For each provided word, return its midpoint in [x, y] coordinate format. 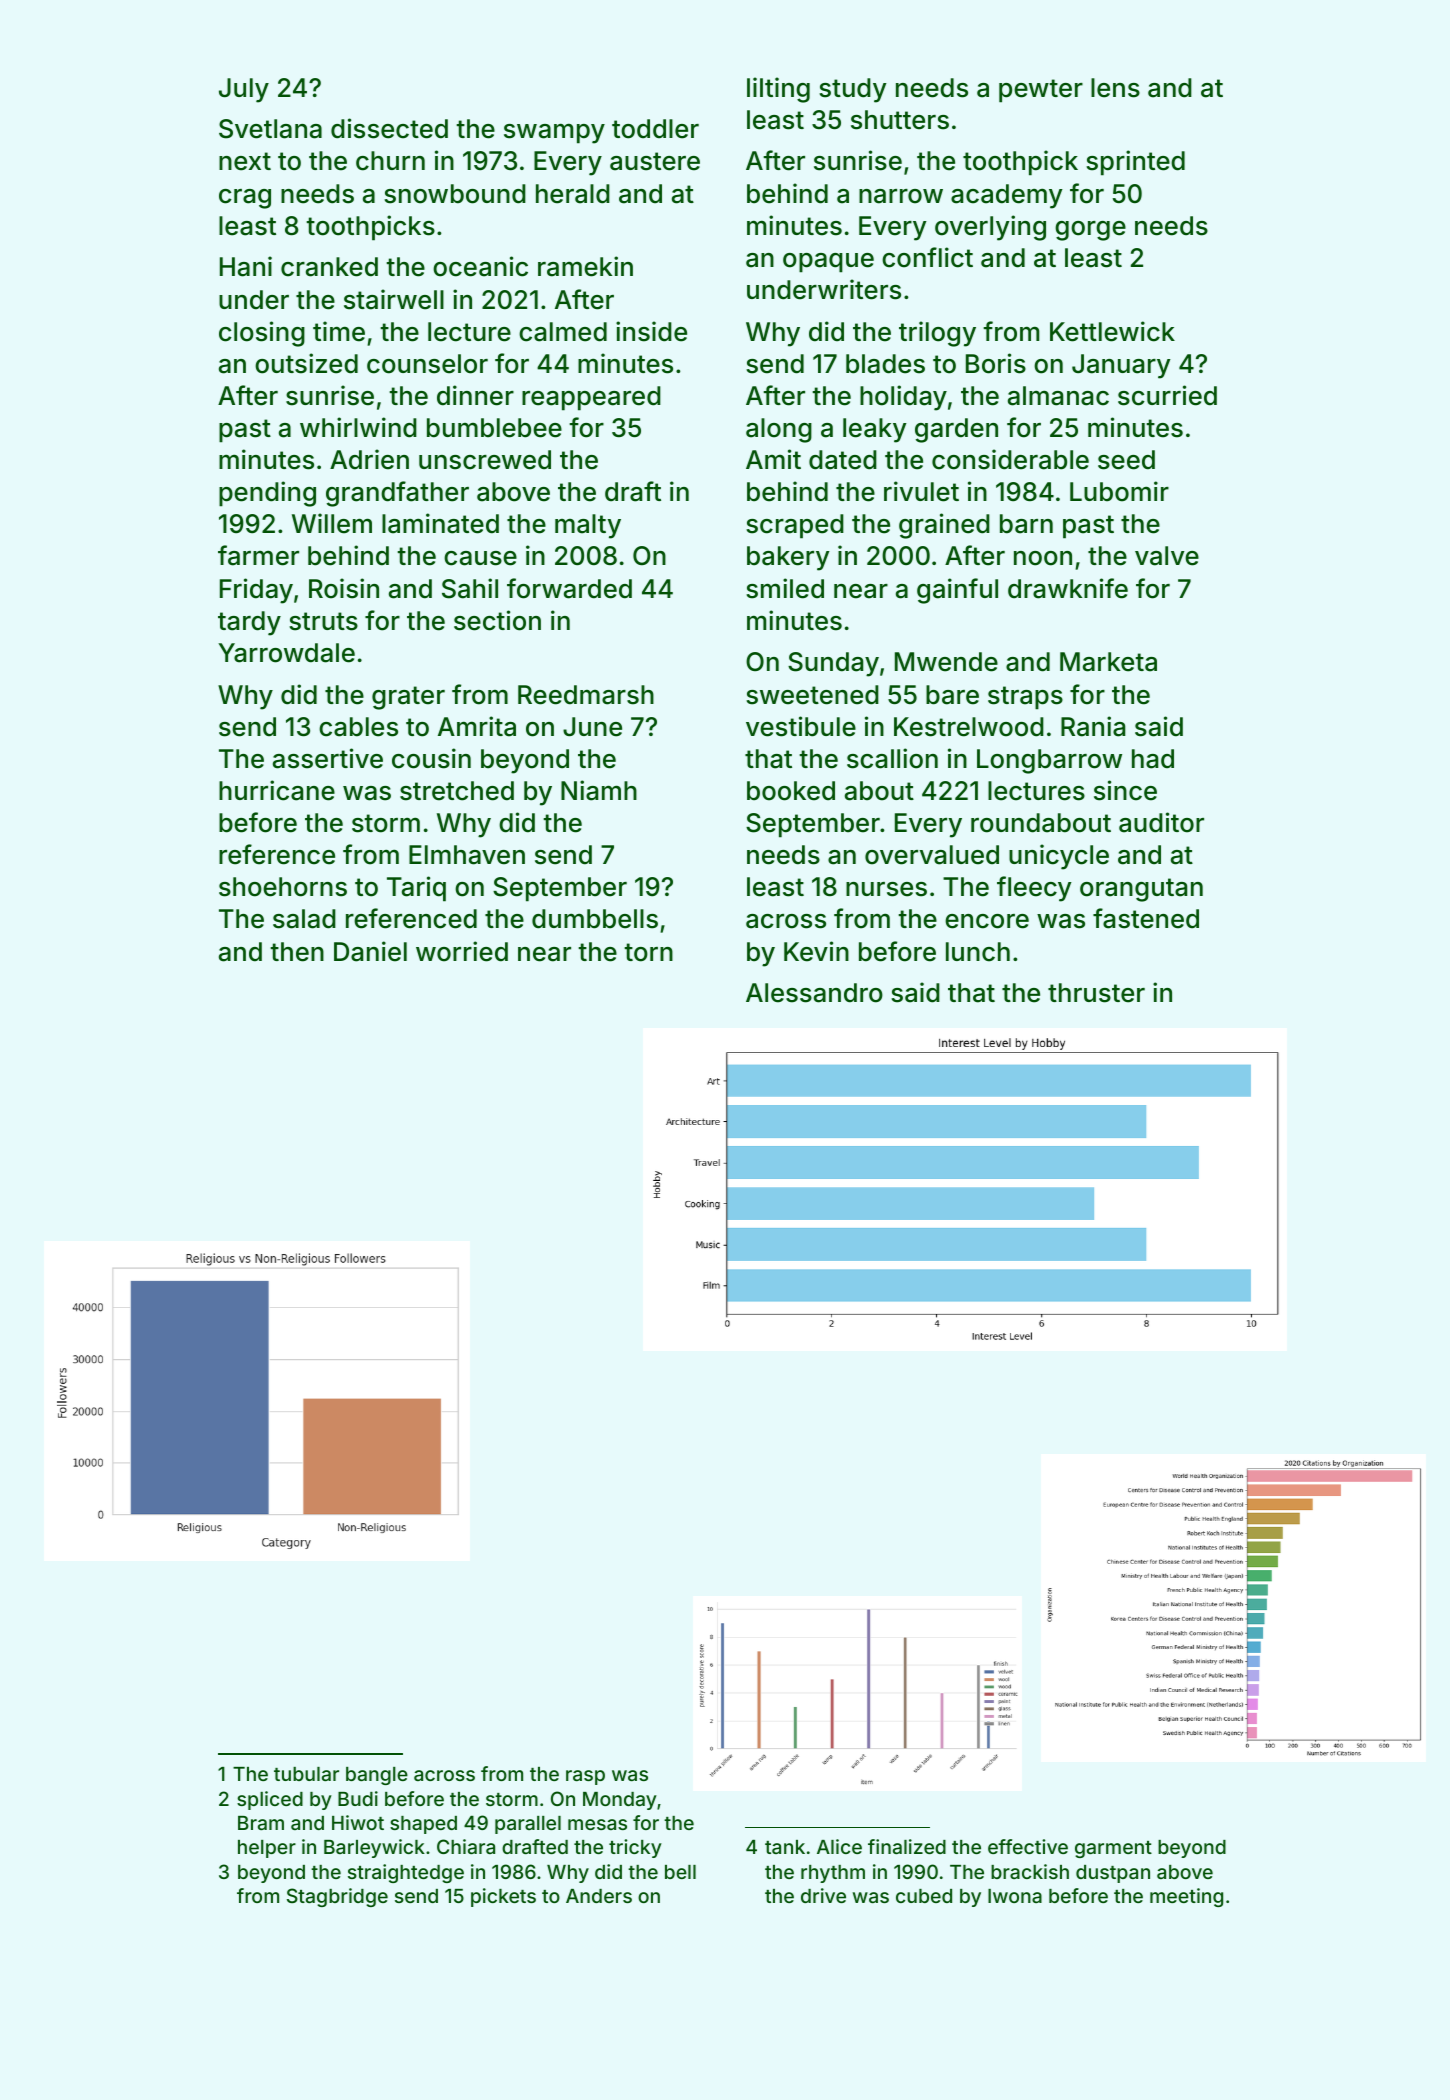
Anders [599, 1896]
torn [648, 952]
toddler [655, 129]
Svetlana [270, 129]
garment [1113, 1849]
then [297, 952]
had [1153, 759]
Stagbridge [337, 1897]
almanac [1058, 396]
